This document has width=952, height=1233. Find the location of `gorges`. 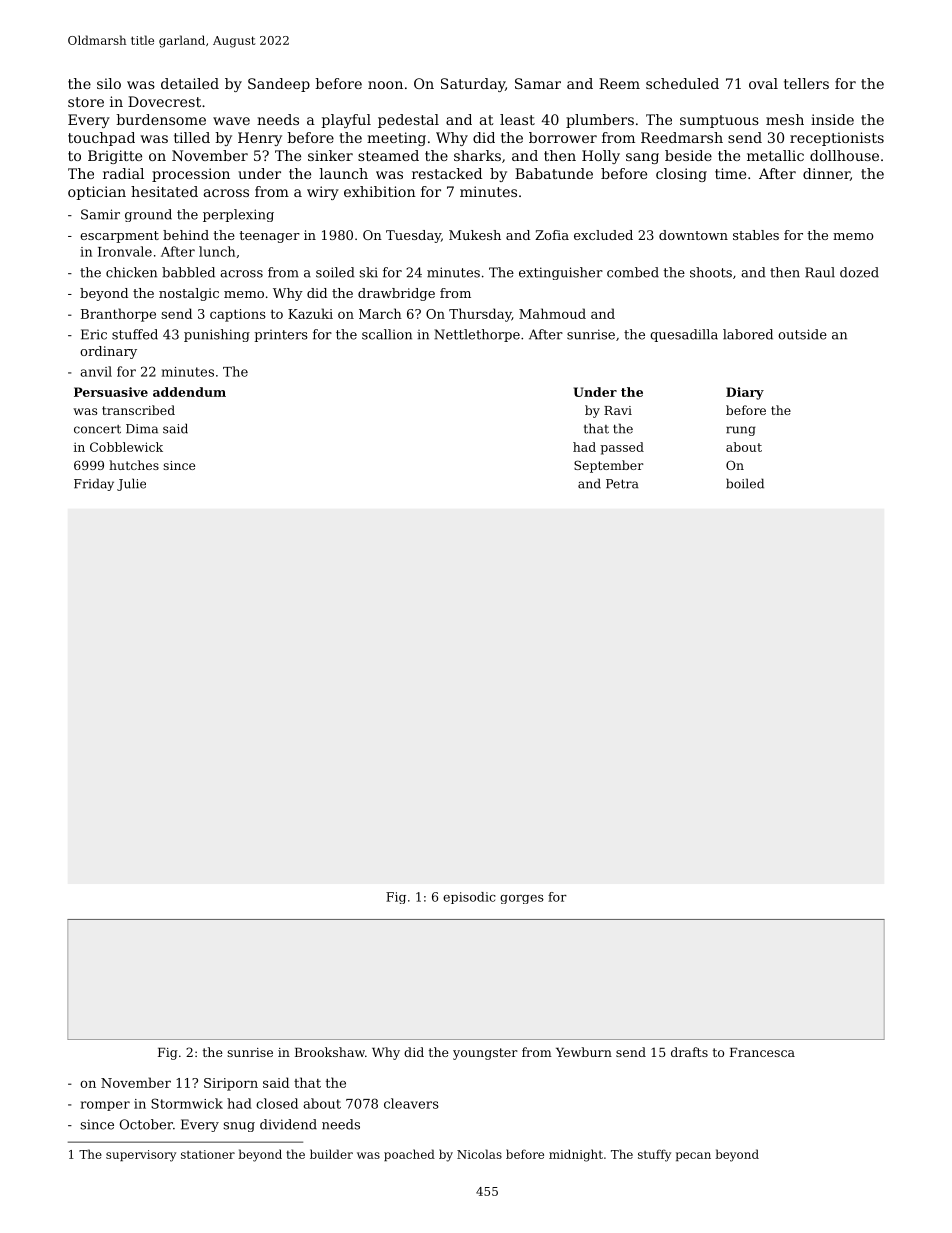

gorges is located at coordinates (522, 899).
